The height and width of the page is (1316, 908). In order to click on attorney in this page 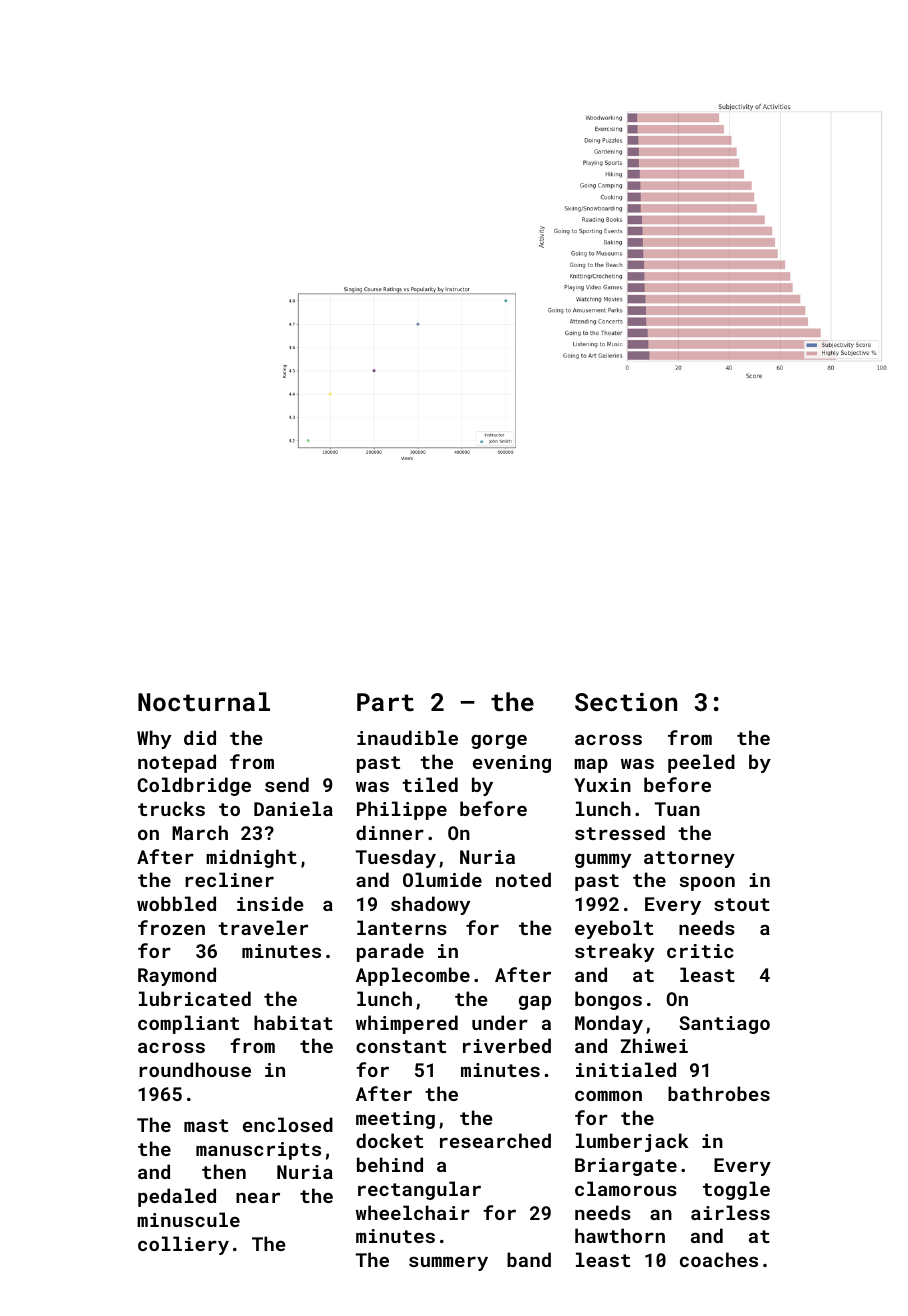, I will do `click(689, 859)`.
